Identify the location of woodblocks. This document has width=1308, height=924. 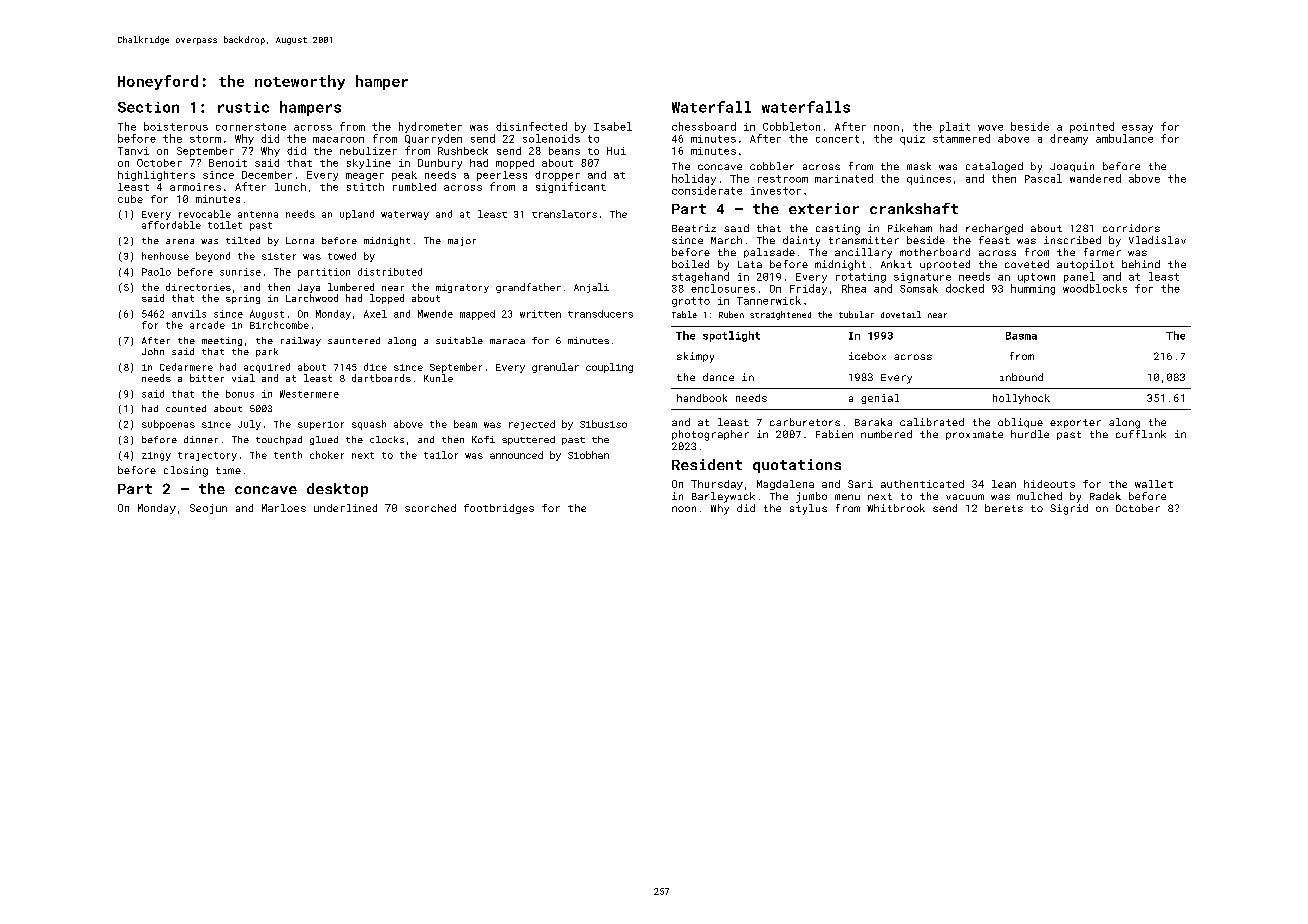
(1095, 288).
